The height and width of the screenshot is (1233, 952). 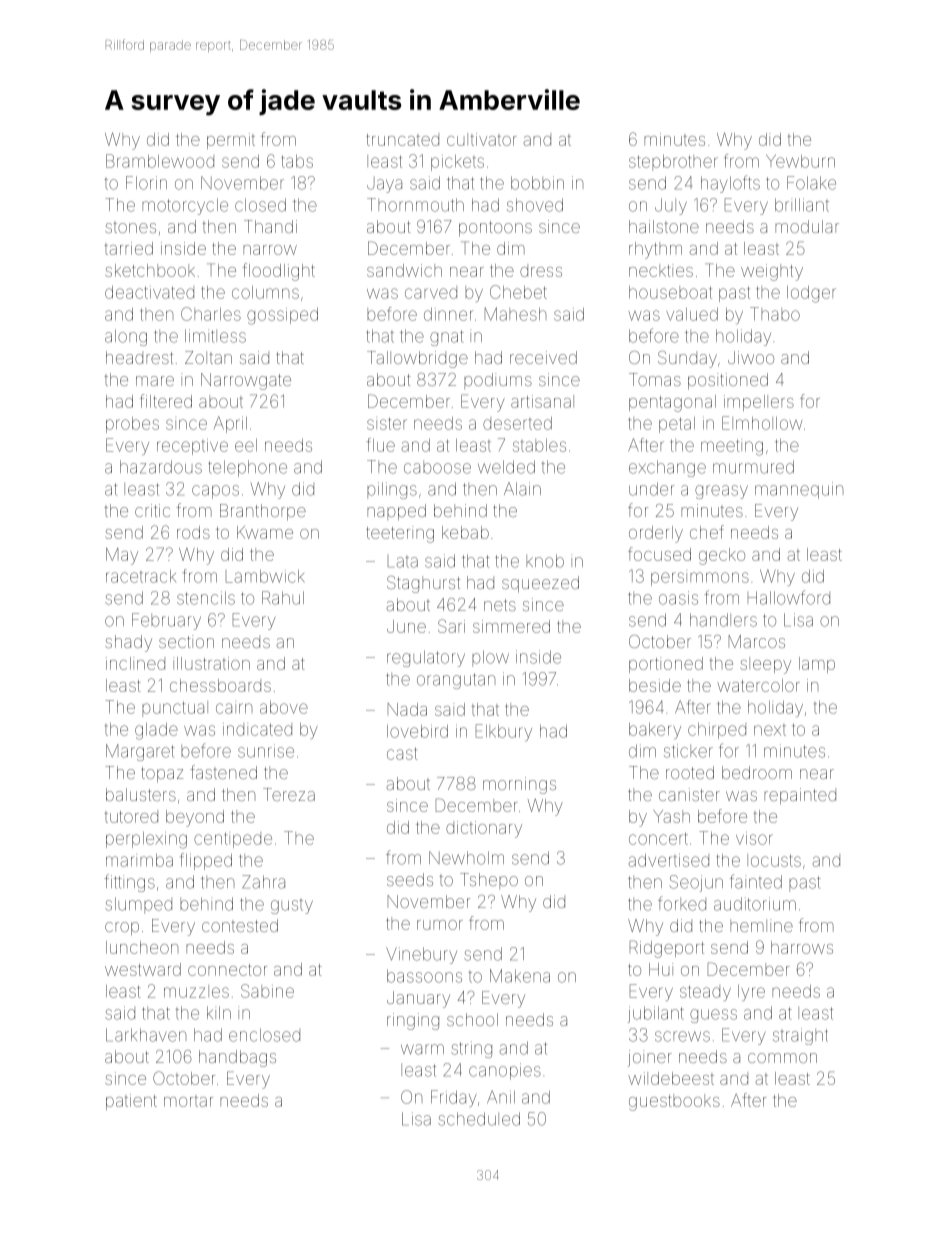 What do you see at coordinates (766, 665) in the screenshot?
I see `sleepy` at bounding box center [766, 665].
